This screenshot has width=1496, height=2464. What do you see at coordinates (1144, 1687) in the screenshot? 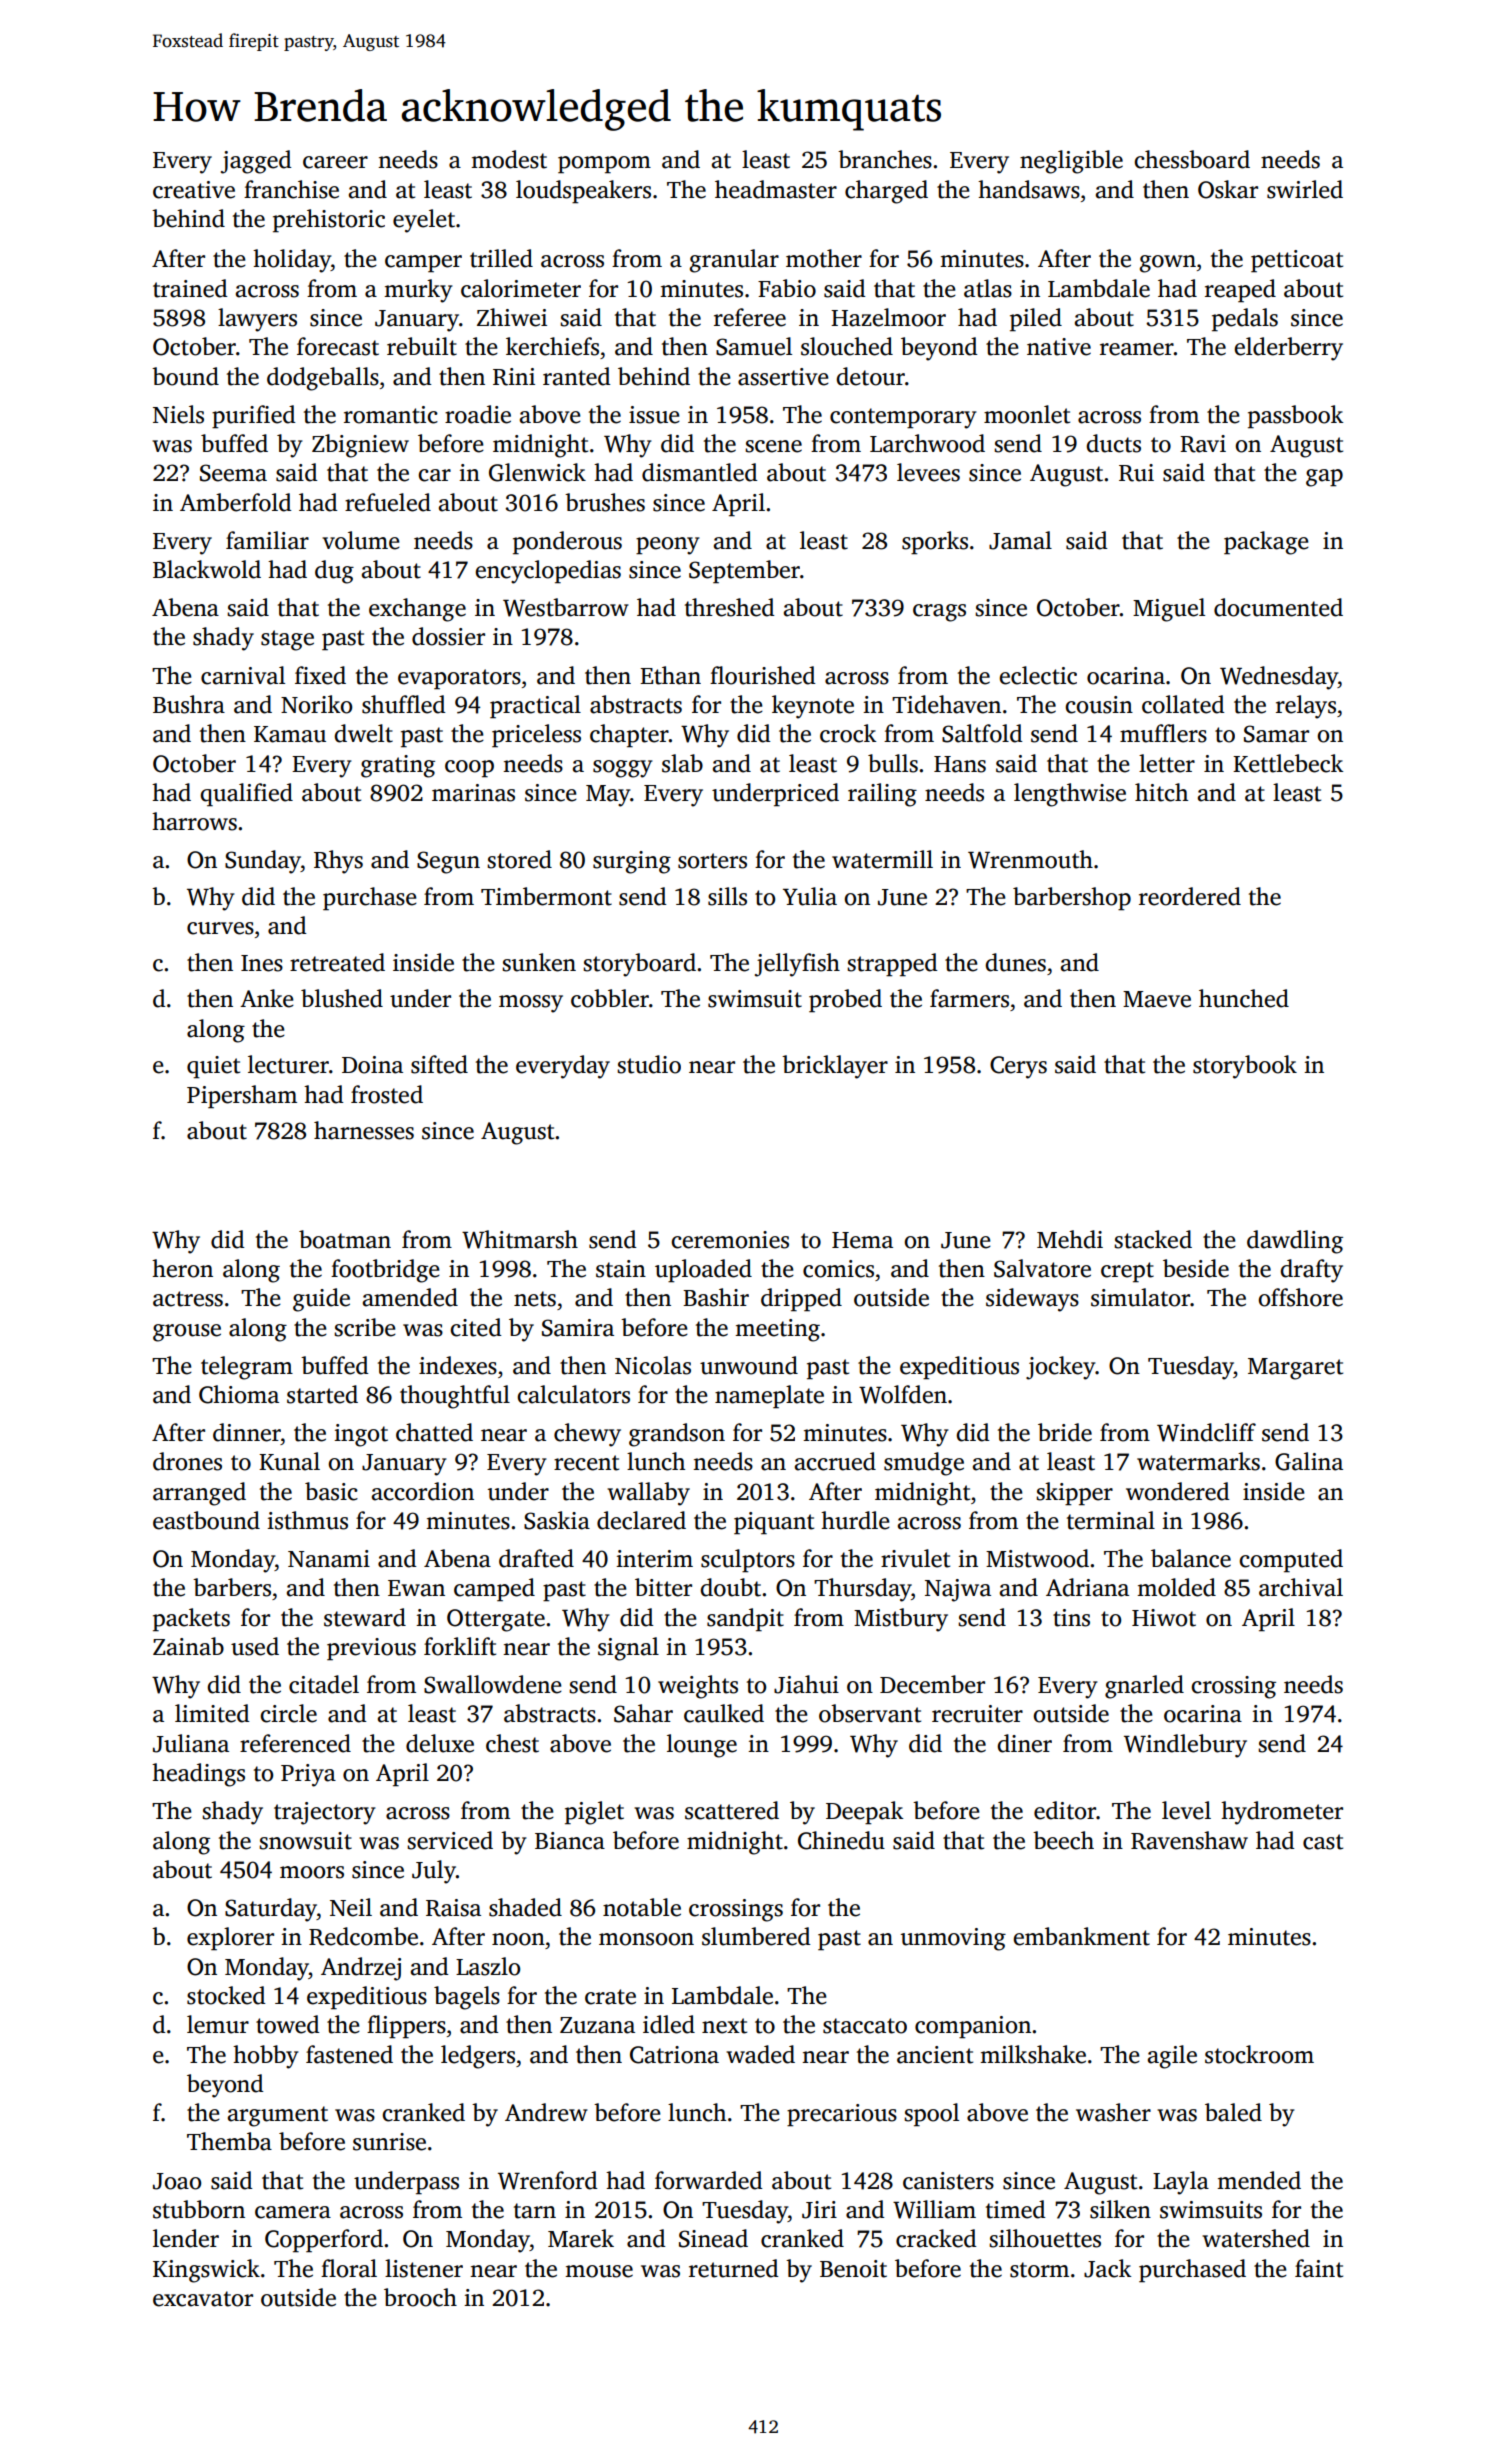
I see `gnarled` at bounding box center [1144, 1687].
